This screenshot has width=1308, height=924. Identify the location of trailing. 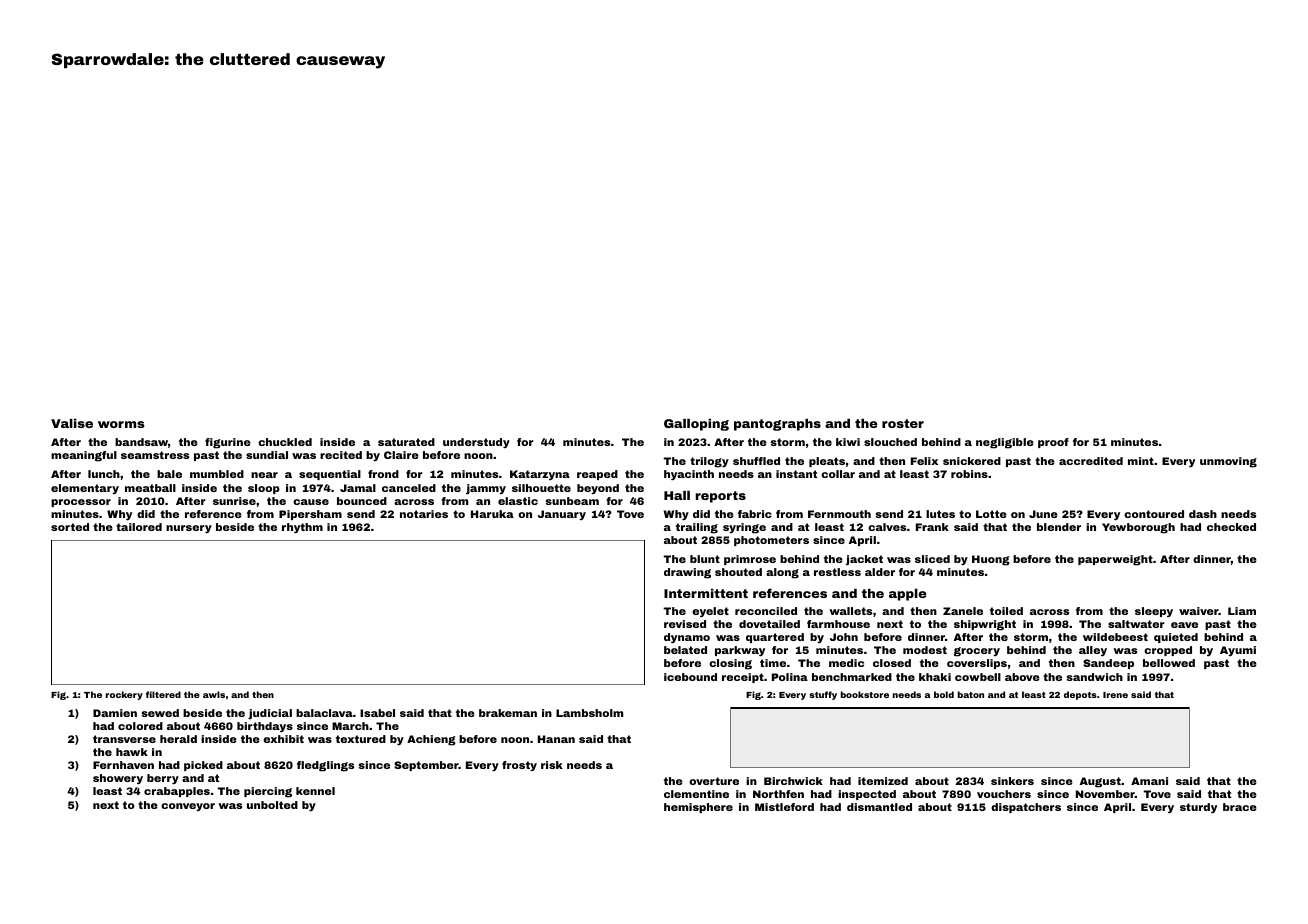
(697, 528).
